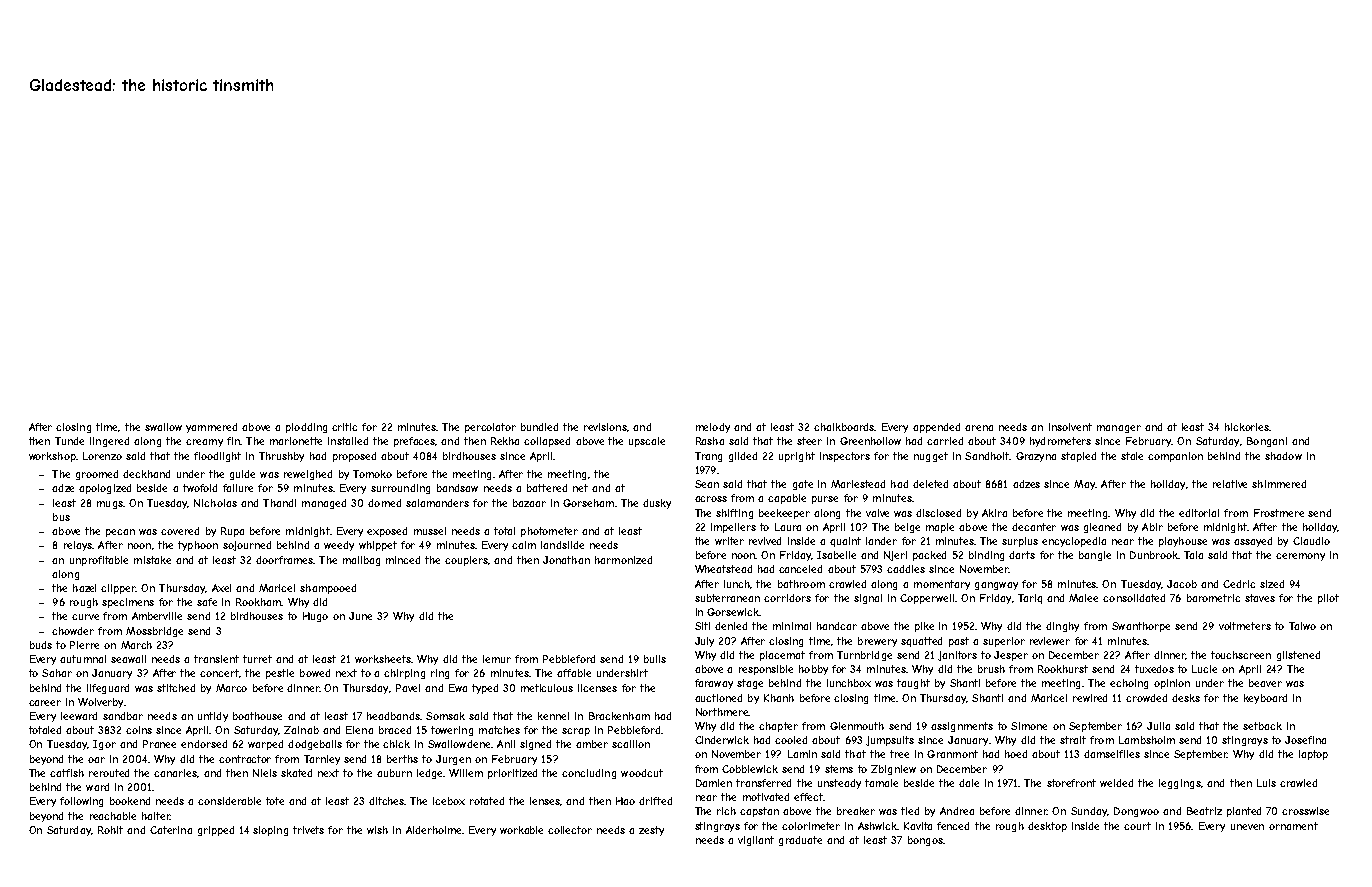  Describe the element at coordinates (344, 427) in the screenshot. I see `critic` at that location.
